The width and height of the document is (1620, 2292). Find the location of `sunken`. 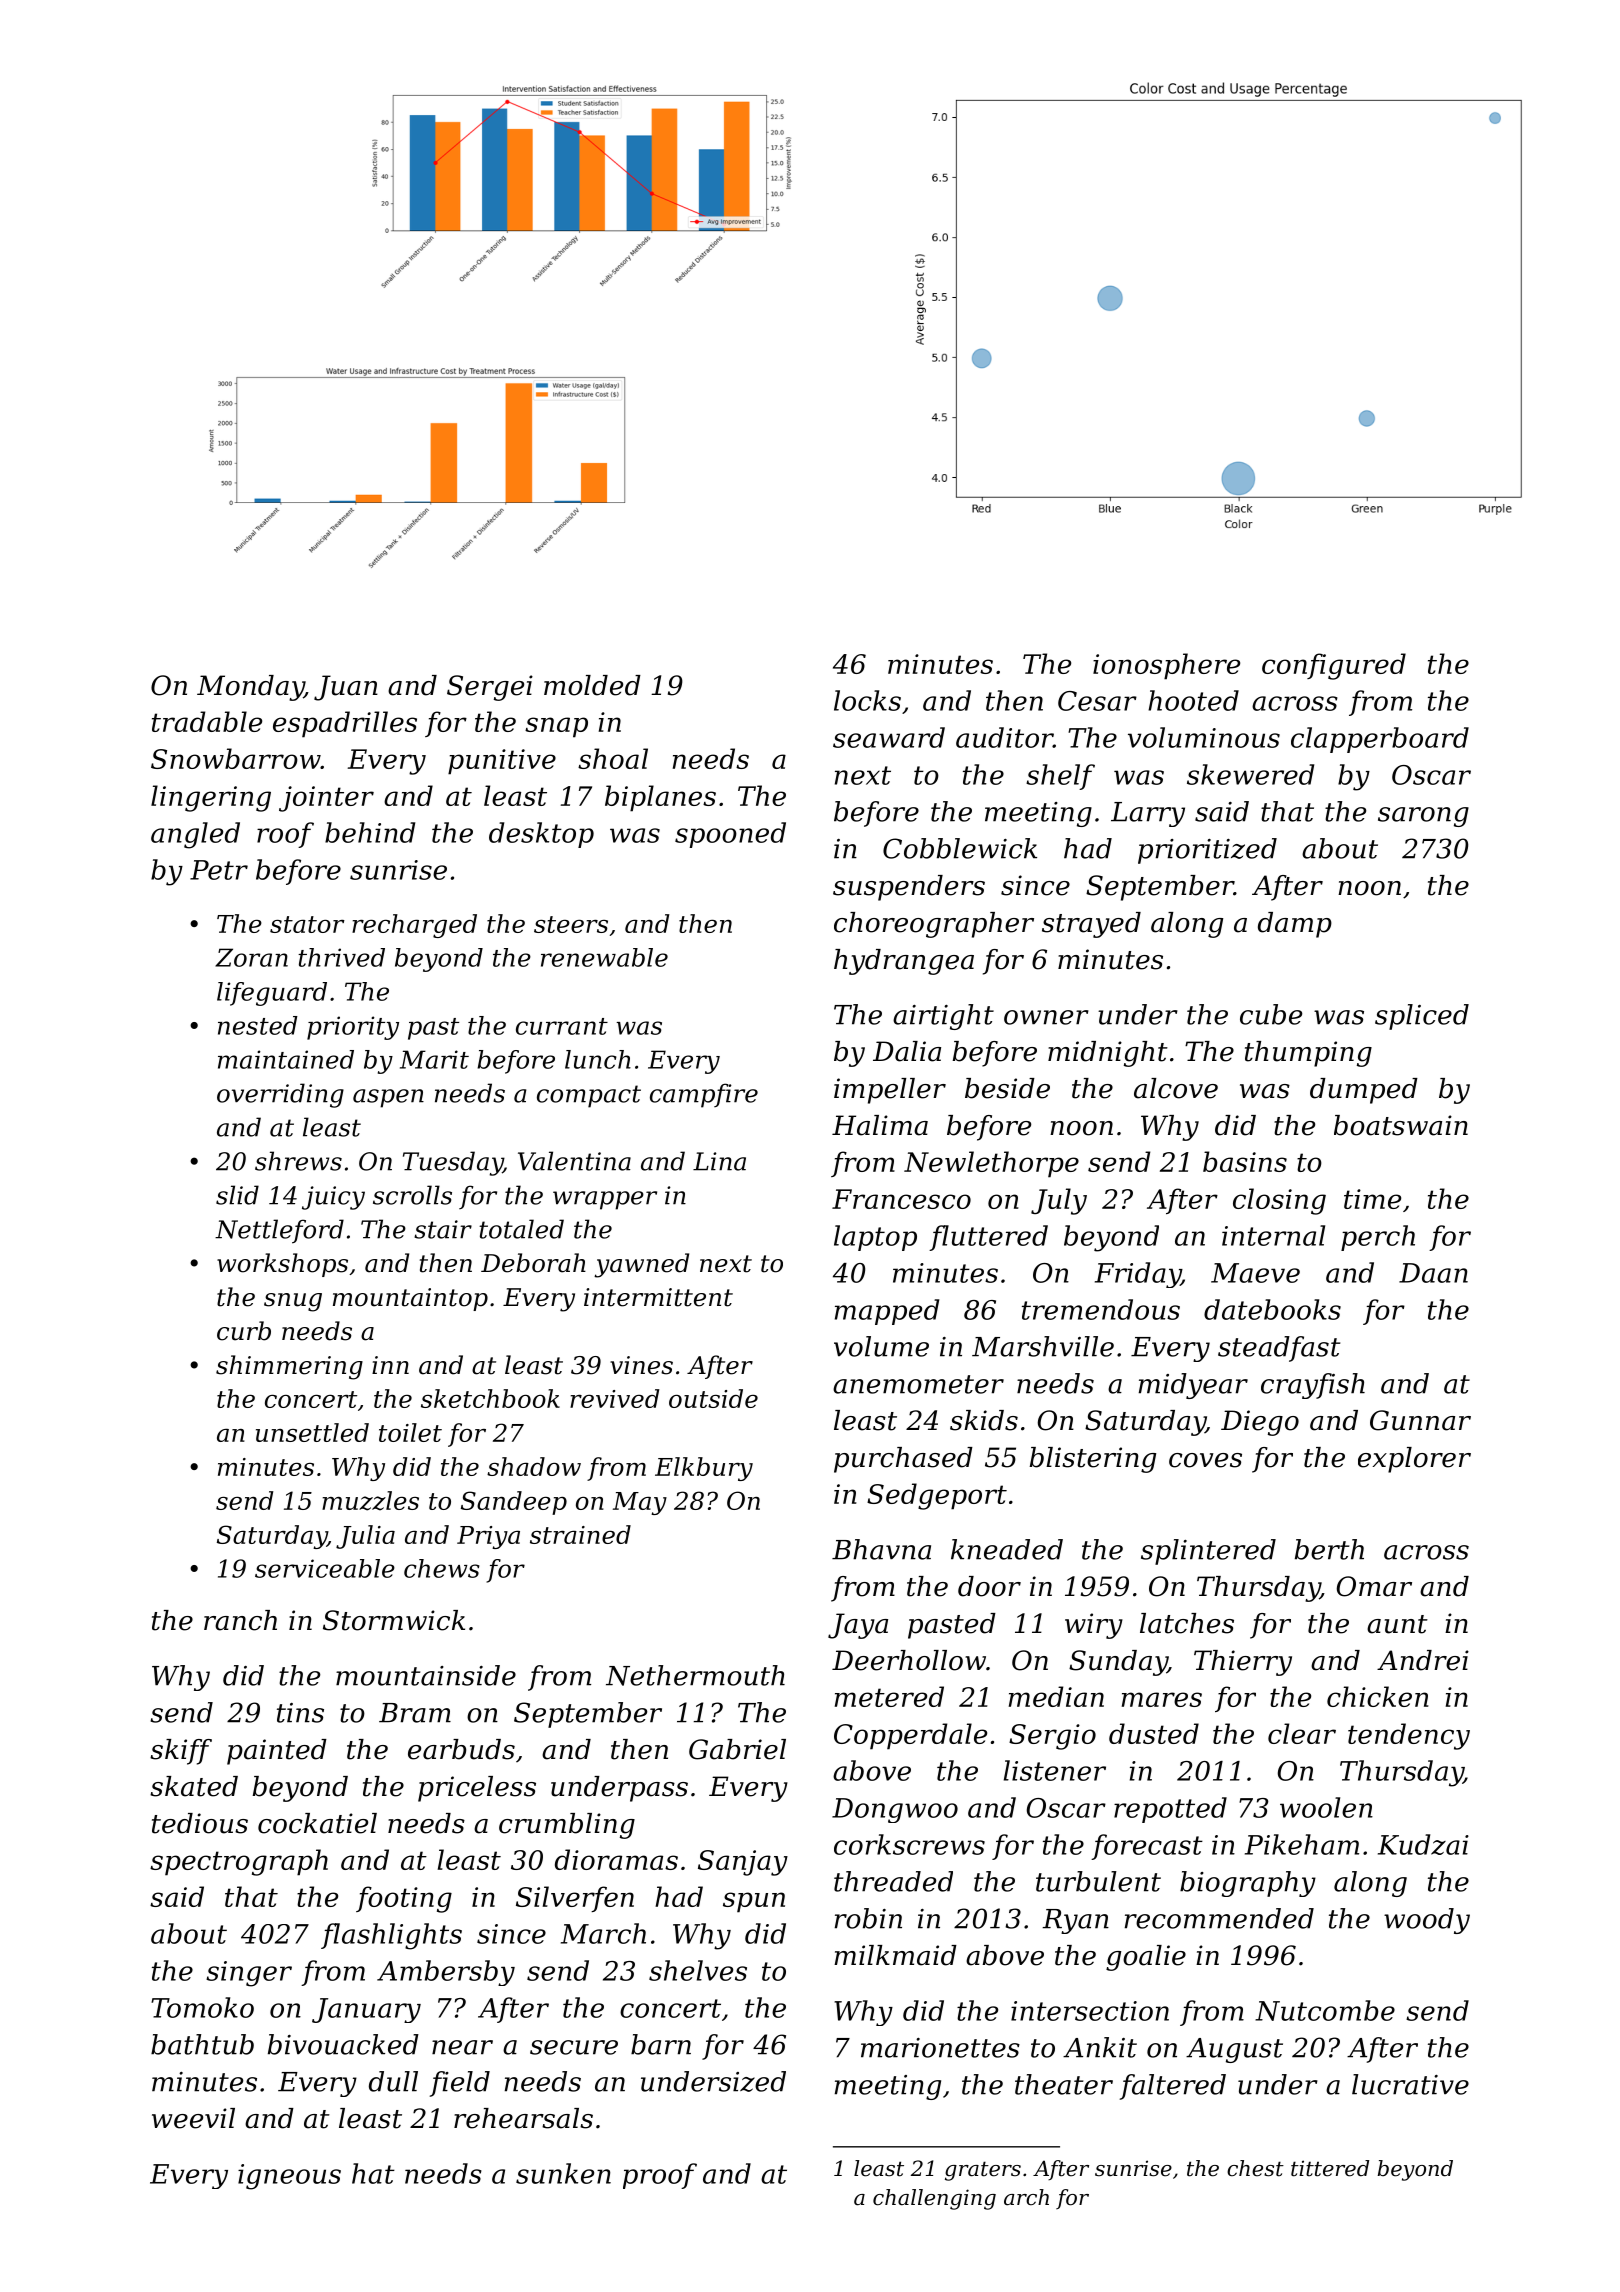

sunken is located at coordinates (563, 2173).
